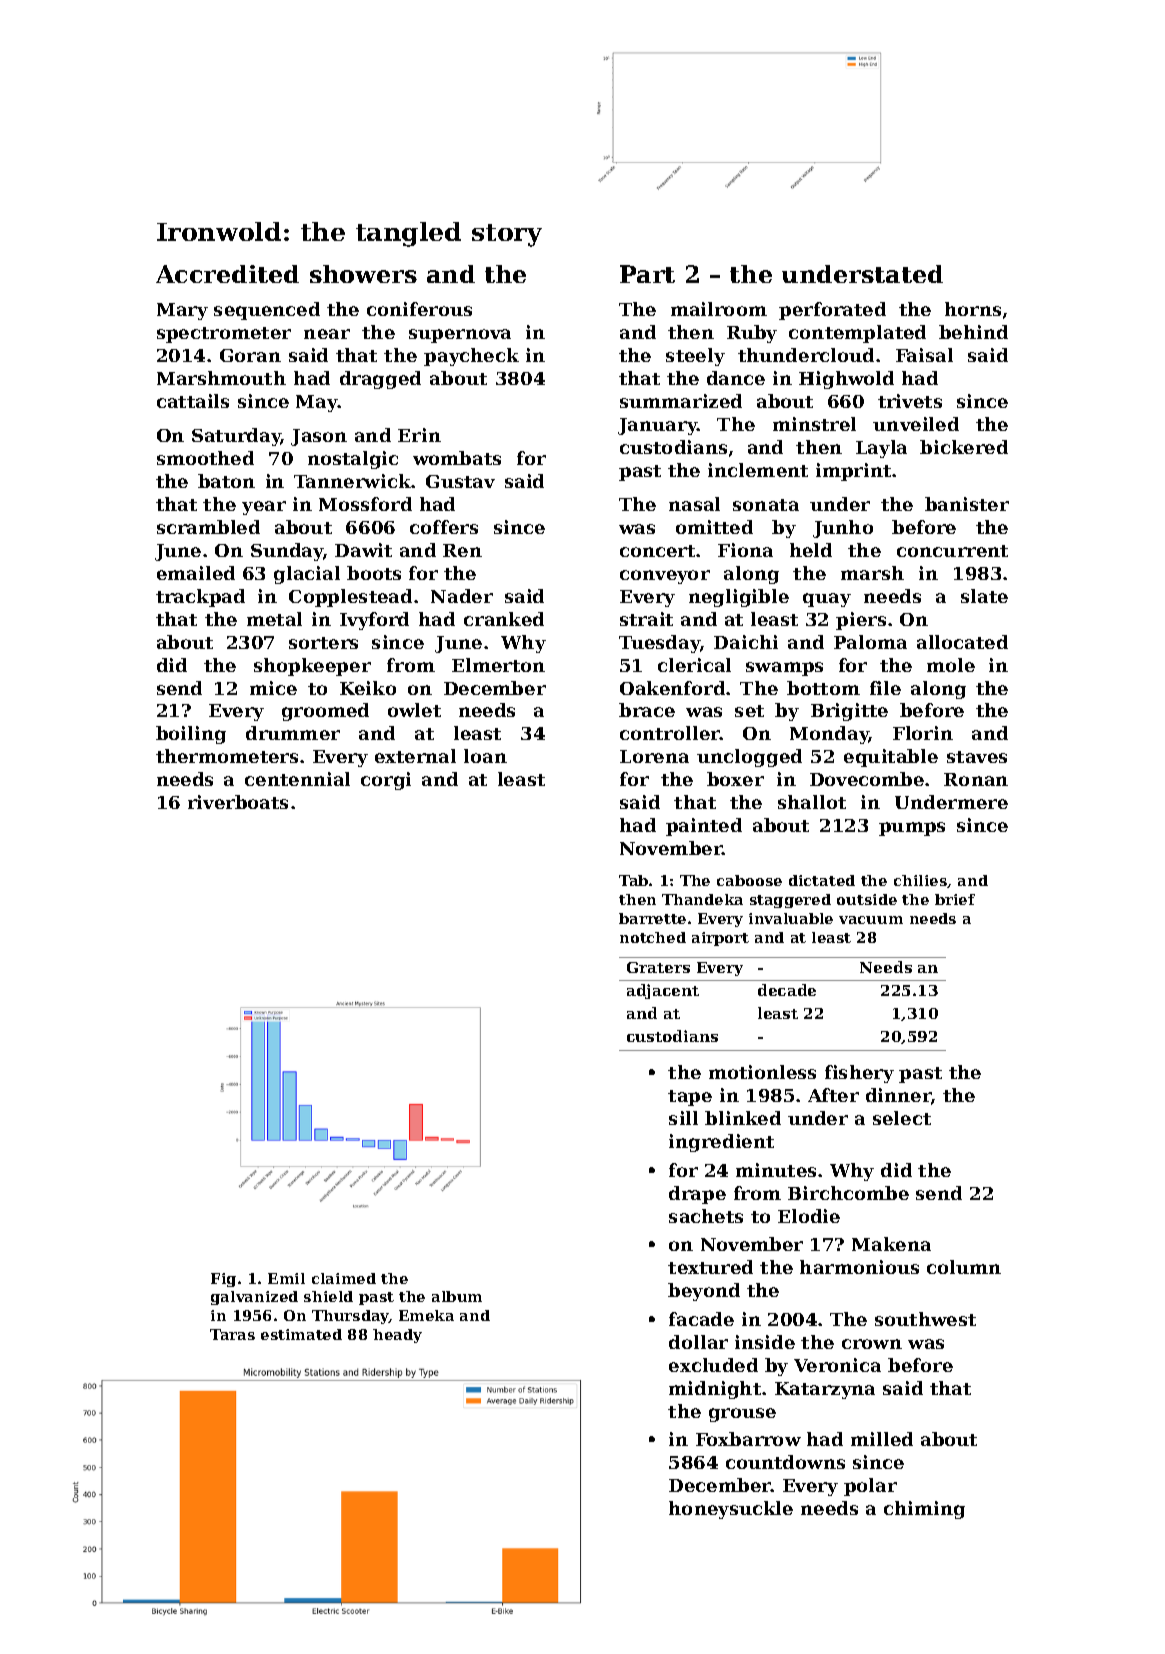  What do you see at coordinates (964, 447) in the screenshot?
I see `bickered` at bounding box center [964, 447].
